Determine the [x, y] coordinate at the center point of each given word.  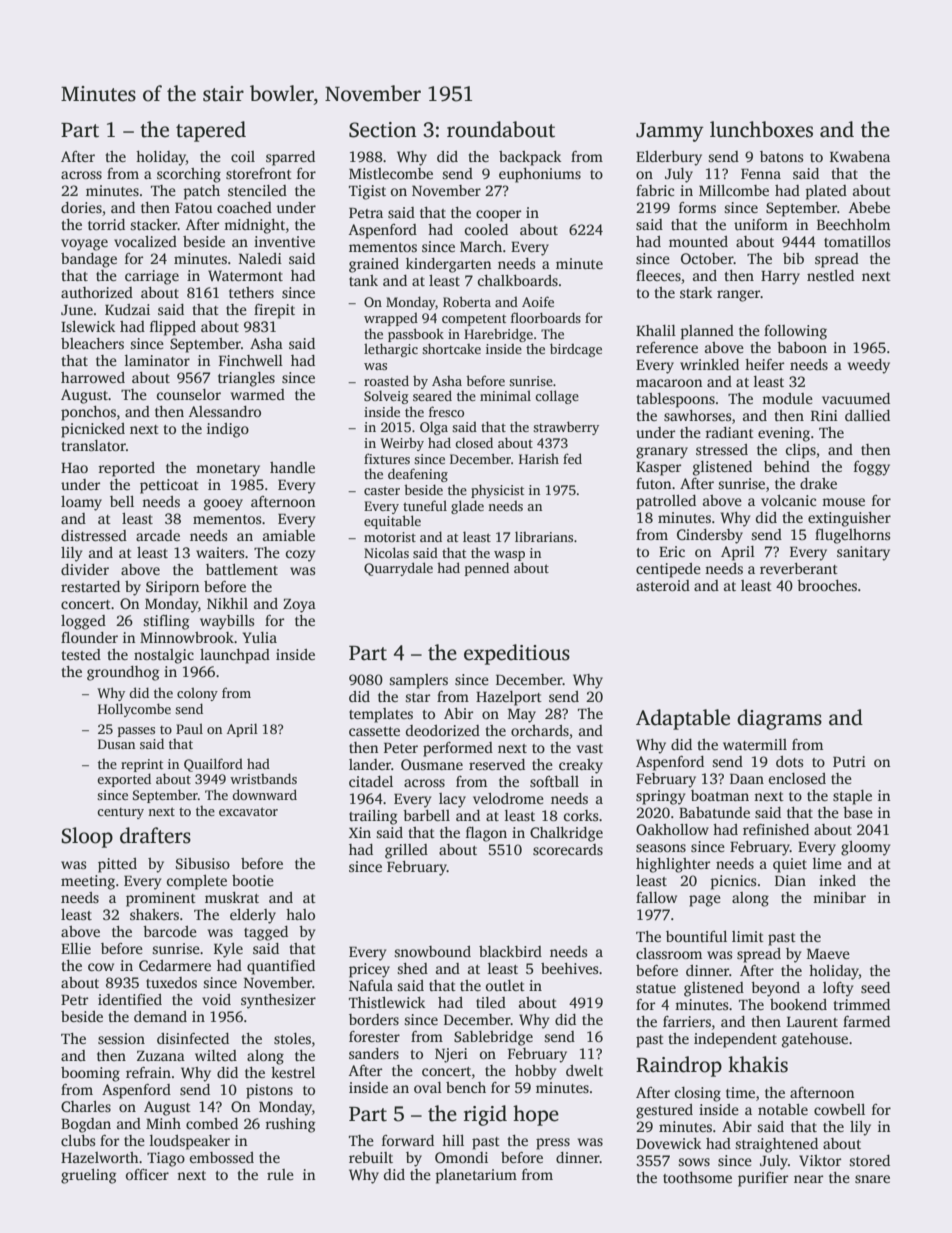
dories [81, 207]
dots [789, 761]
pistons [269, 1091]
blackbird [510, 951]
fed [572, 458]
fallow [656, 897]
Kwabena [860, 156]
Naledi [260, 258]
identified [130, 999]
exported [124, 780]
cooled [486, 229]
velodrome [508, 798]
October [707, 258]
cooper [498, 216]
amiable [289, 535]
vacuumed [856, 398]
